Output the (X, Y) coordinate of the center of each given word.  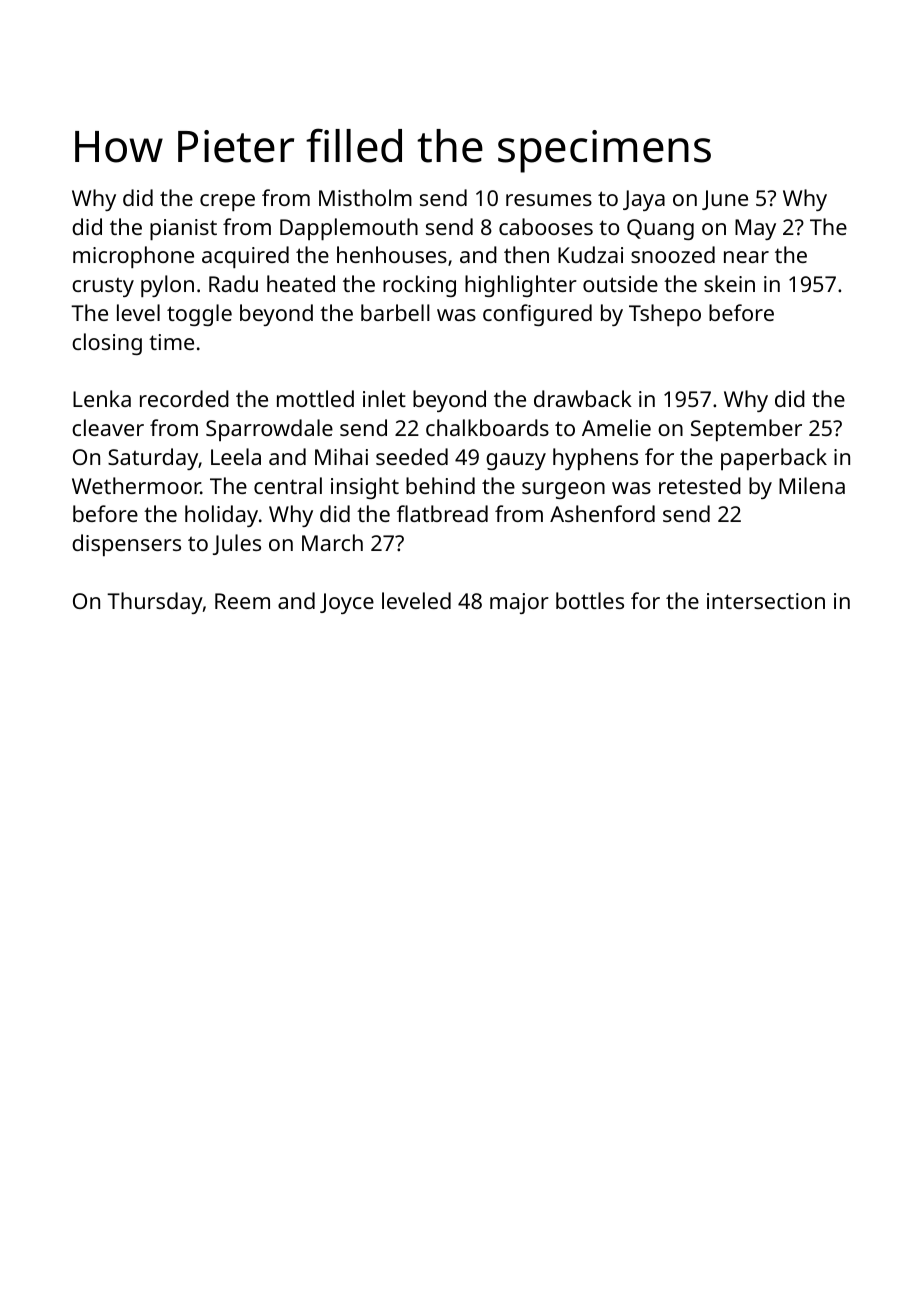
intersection (766, 601)
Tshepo (665, 315)
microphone (133, 257)
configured (537, 315)
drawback (583, 398)
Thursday (155, 603)
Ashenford (602, 513)
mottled (315, 398)
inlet (384, 398)
